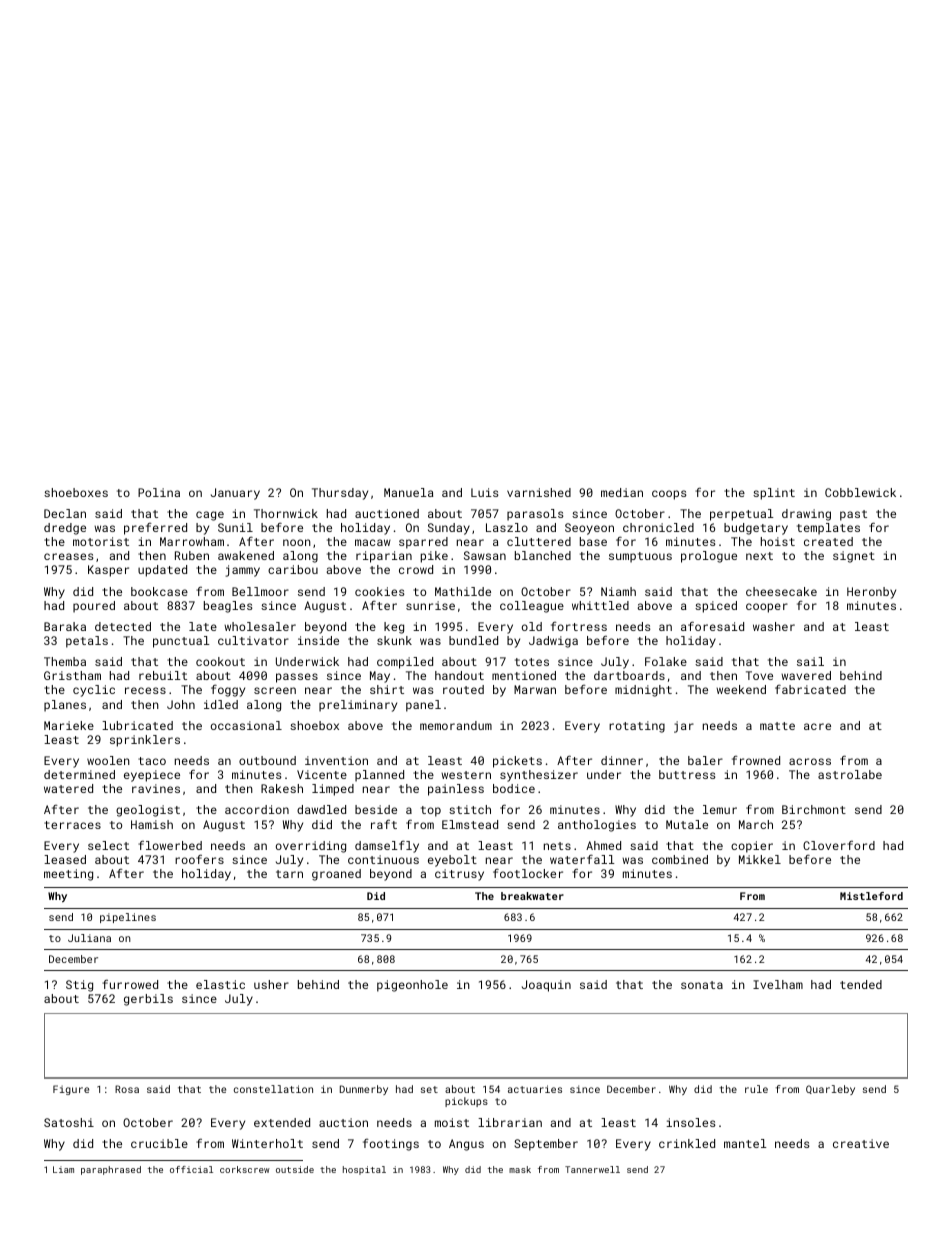 Image resolution: width=952 pixels, height=1233 pixels. What do you see at coordinates (111, 1170) in the screenshot?
I see `paraphrased` at bounding box center [111, 1170].
